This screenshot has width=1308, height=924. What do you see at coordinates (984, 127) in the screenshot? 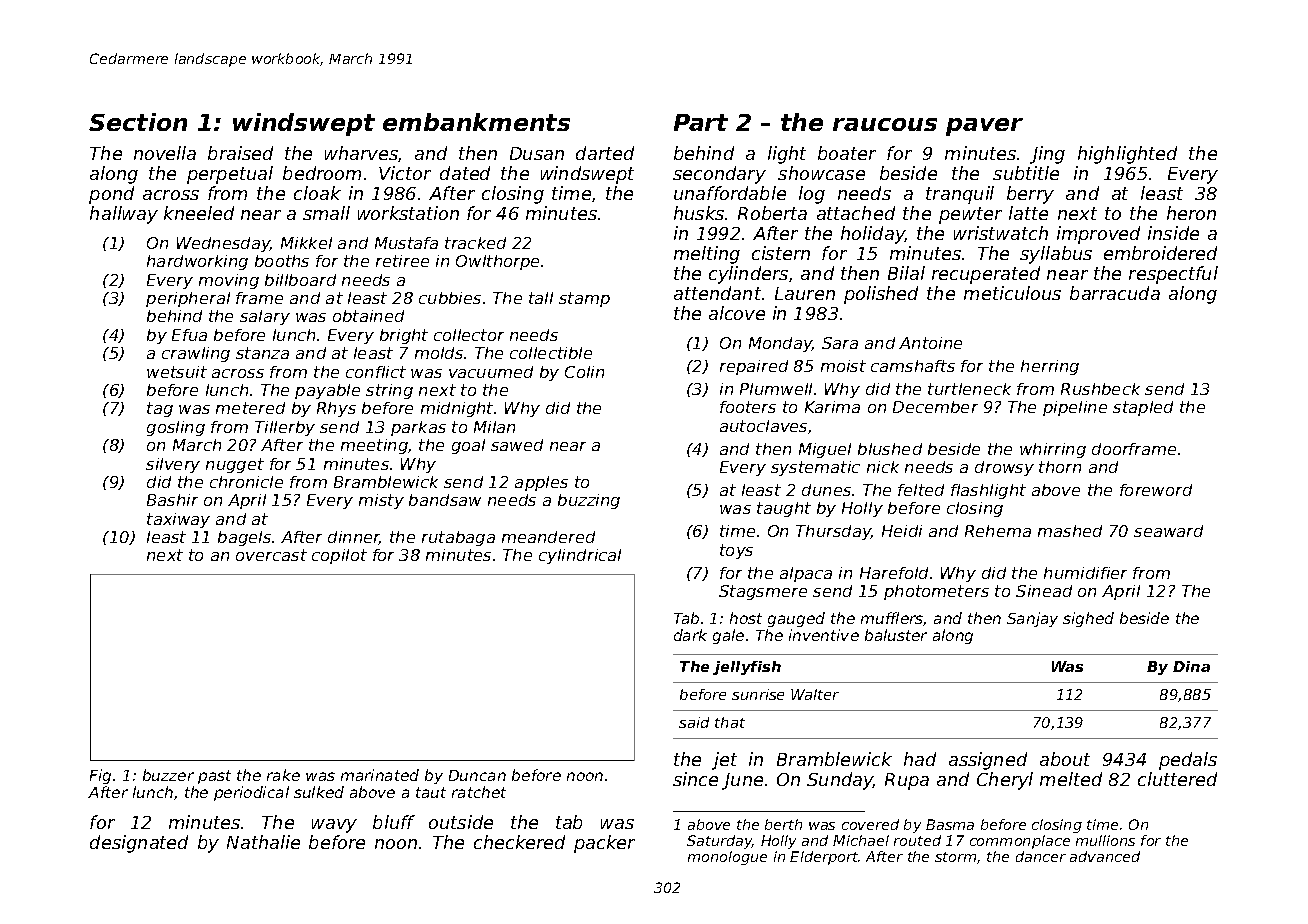
I see `paver` at bounding box center [984, 127].
